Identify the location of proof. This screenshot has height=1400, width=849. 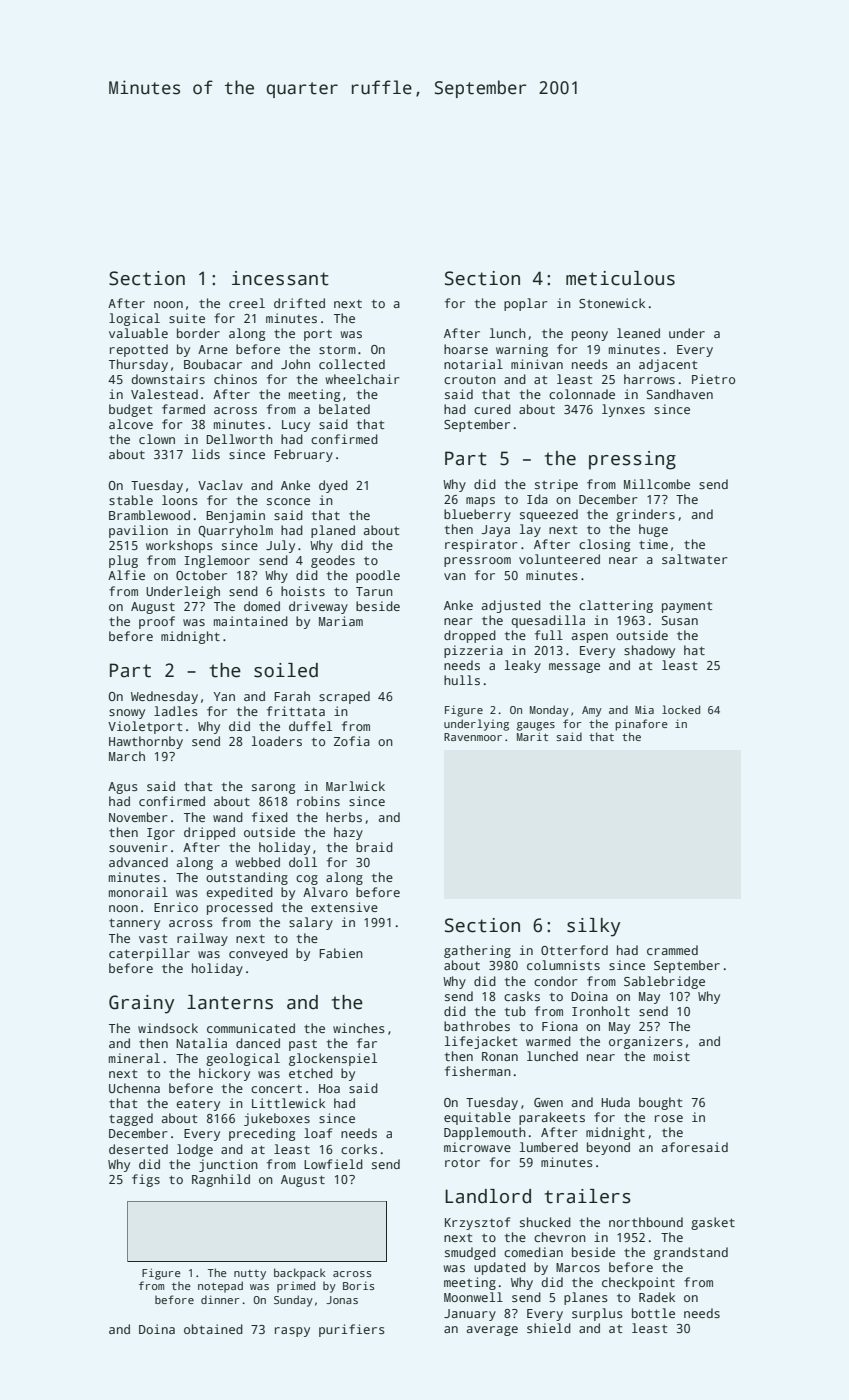
(157, 622).
